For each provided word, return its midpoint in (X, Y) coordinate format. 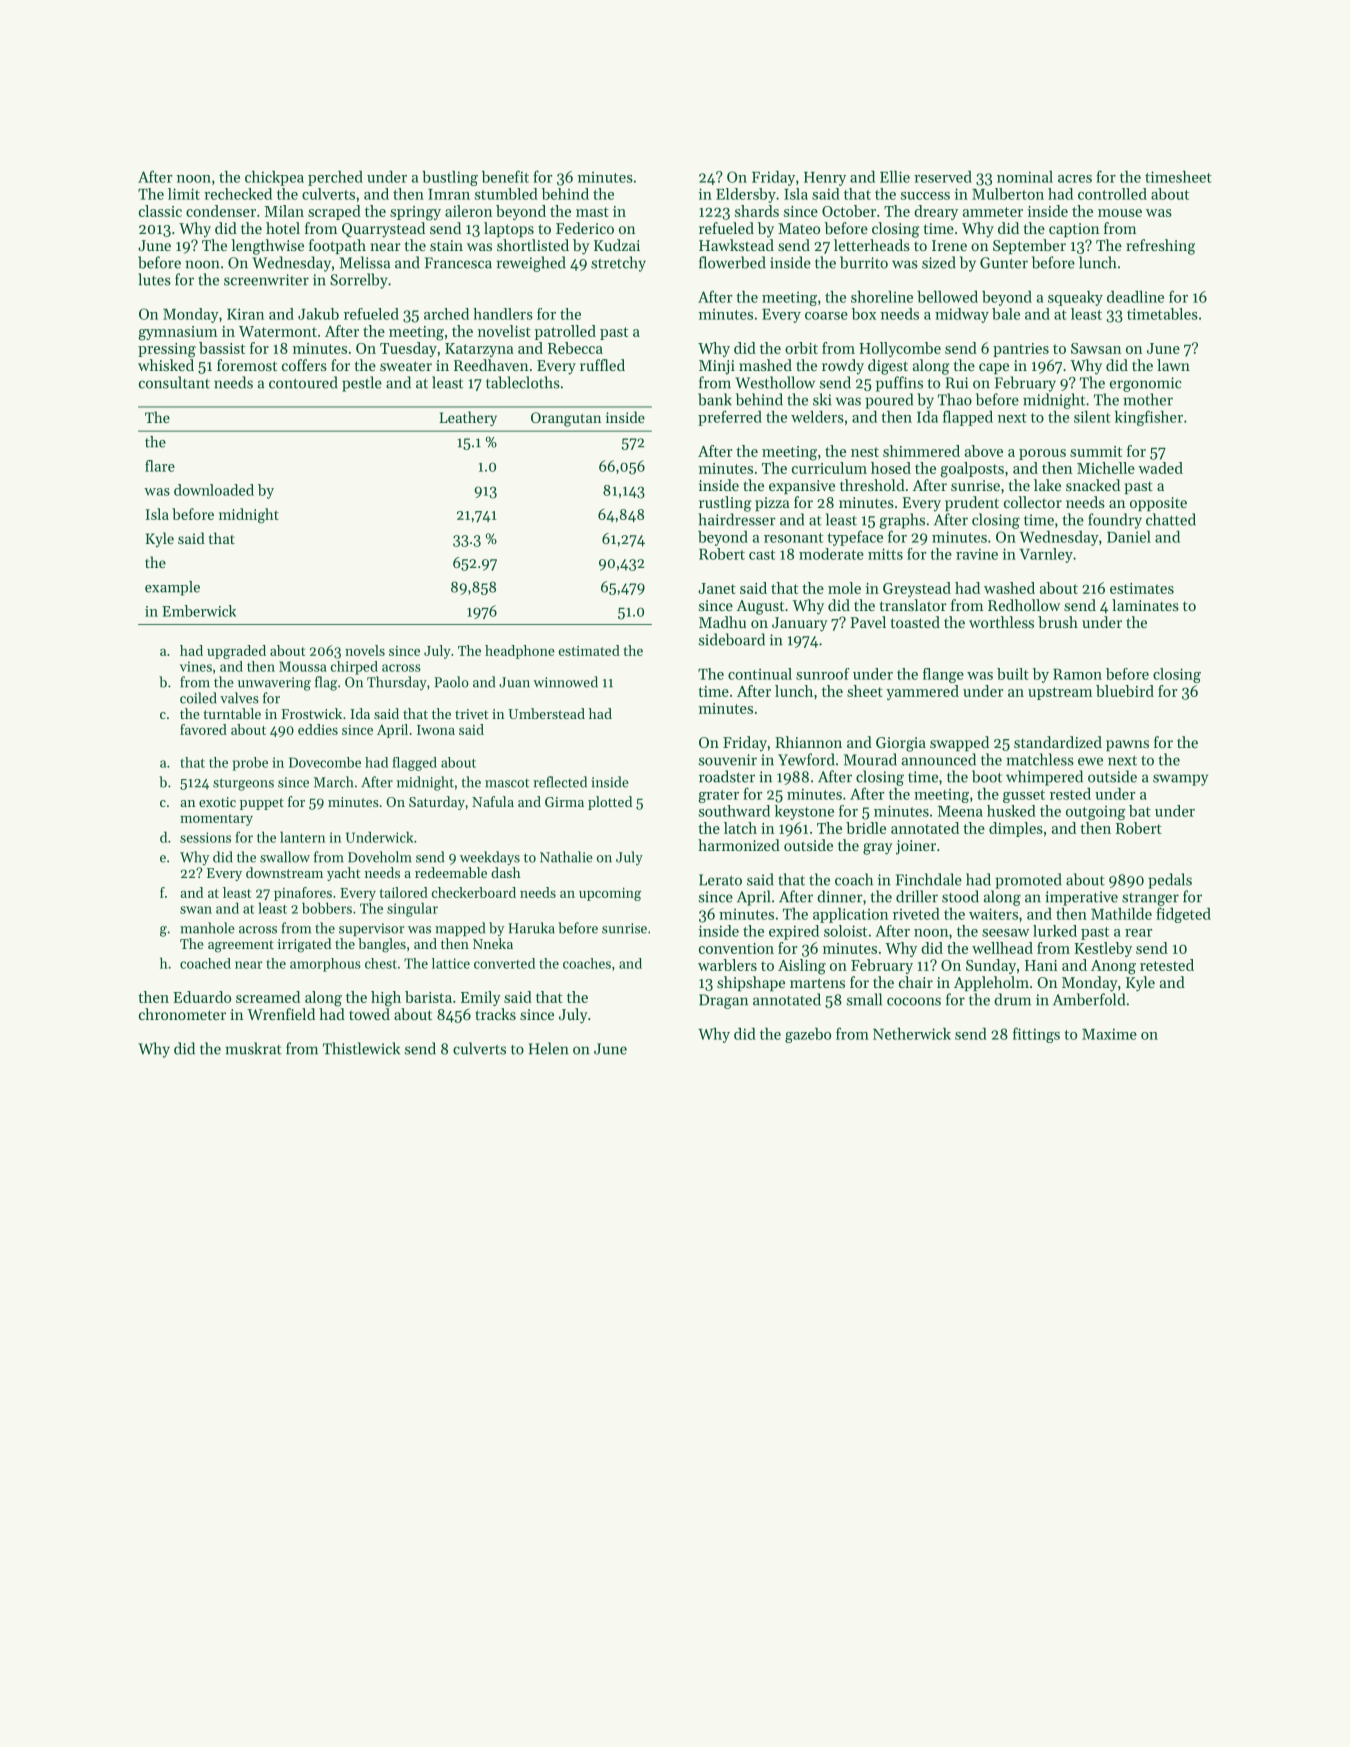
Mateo (799, 228)
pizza (772, 504)
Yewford (806, 759)
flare (160, 466)
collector (1033, 502)
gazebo (808, 1035)
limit (184, 194)
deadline (1135, 297)
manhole (207, 928)
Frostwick (311, 713)
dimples (1016, 829)
